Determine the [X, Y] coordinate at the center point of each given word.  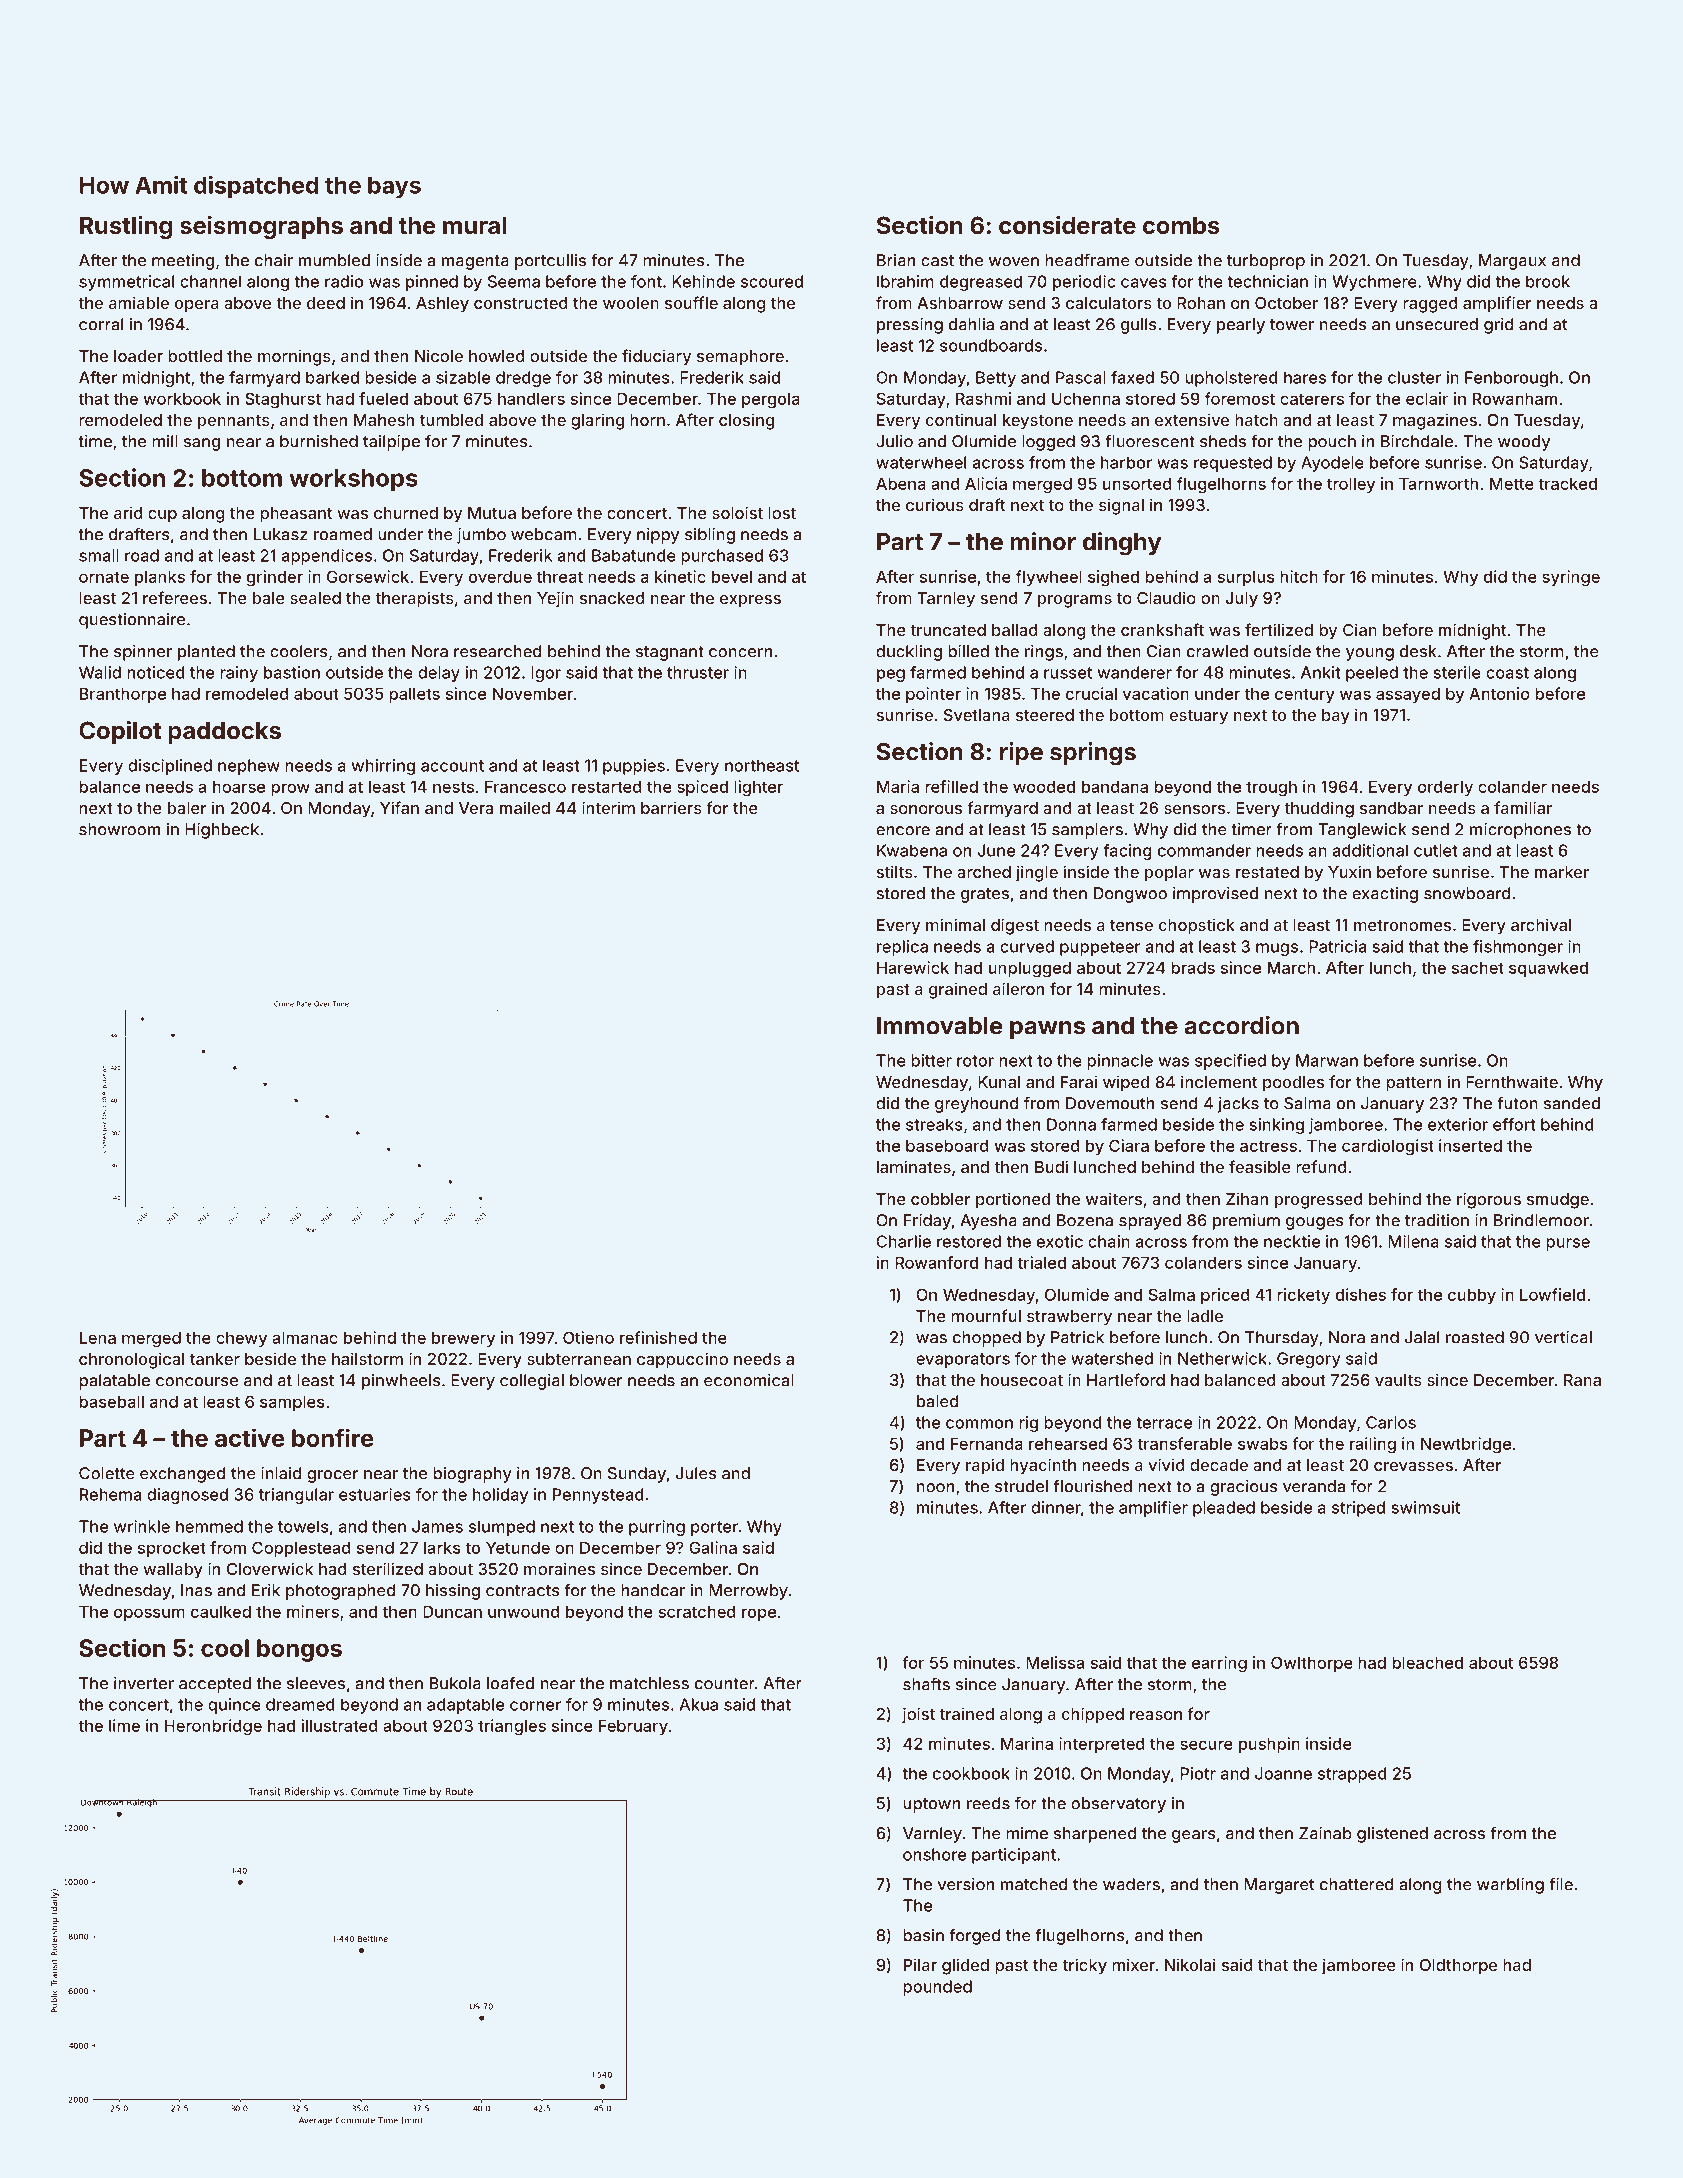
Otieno [588, 1337]
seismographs [261, 227]
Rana [1582, 1380]
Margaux [1512, 262]
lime [124, 1725]
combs [1181, 225]
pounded [937, 1988]
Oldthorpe [1458, 1967]
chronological [131, 1360]
